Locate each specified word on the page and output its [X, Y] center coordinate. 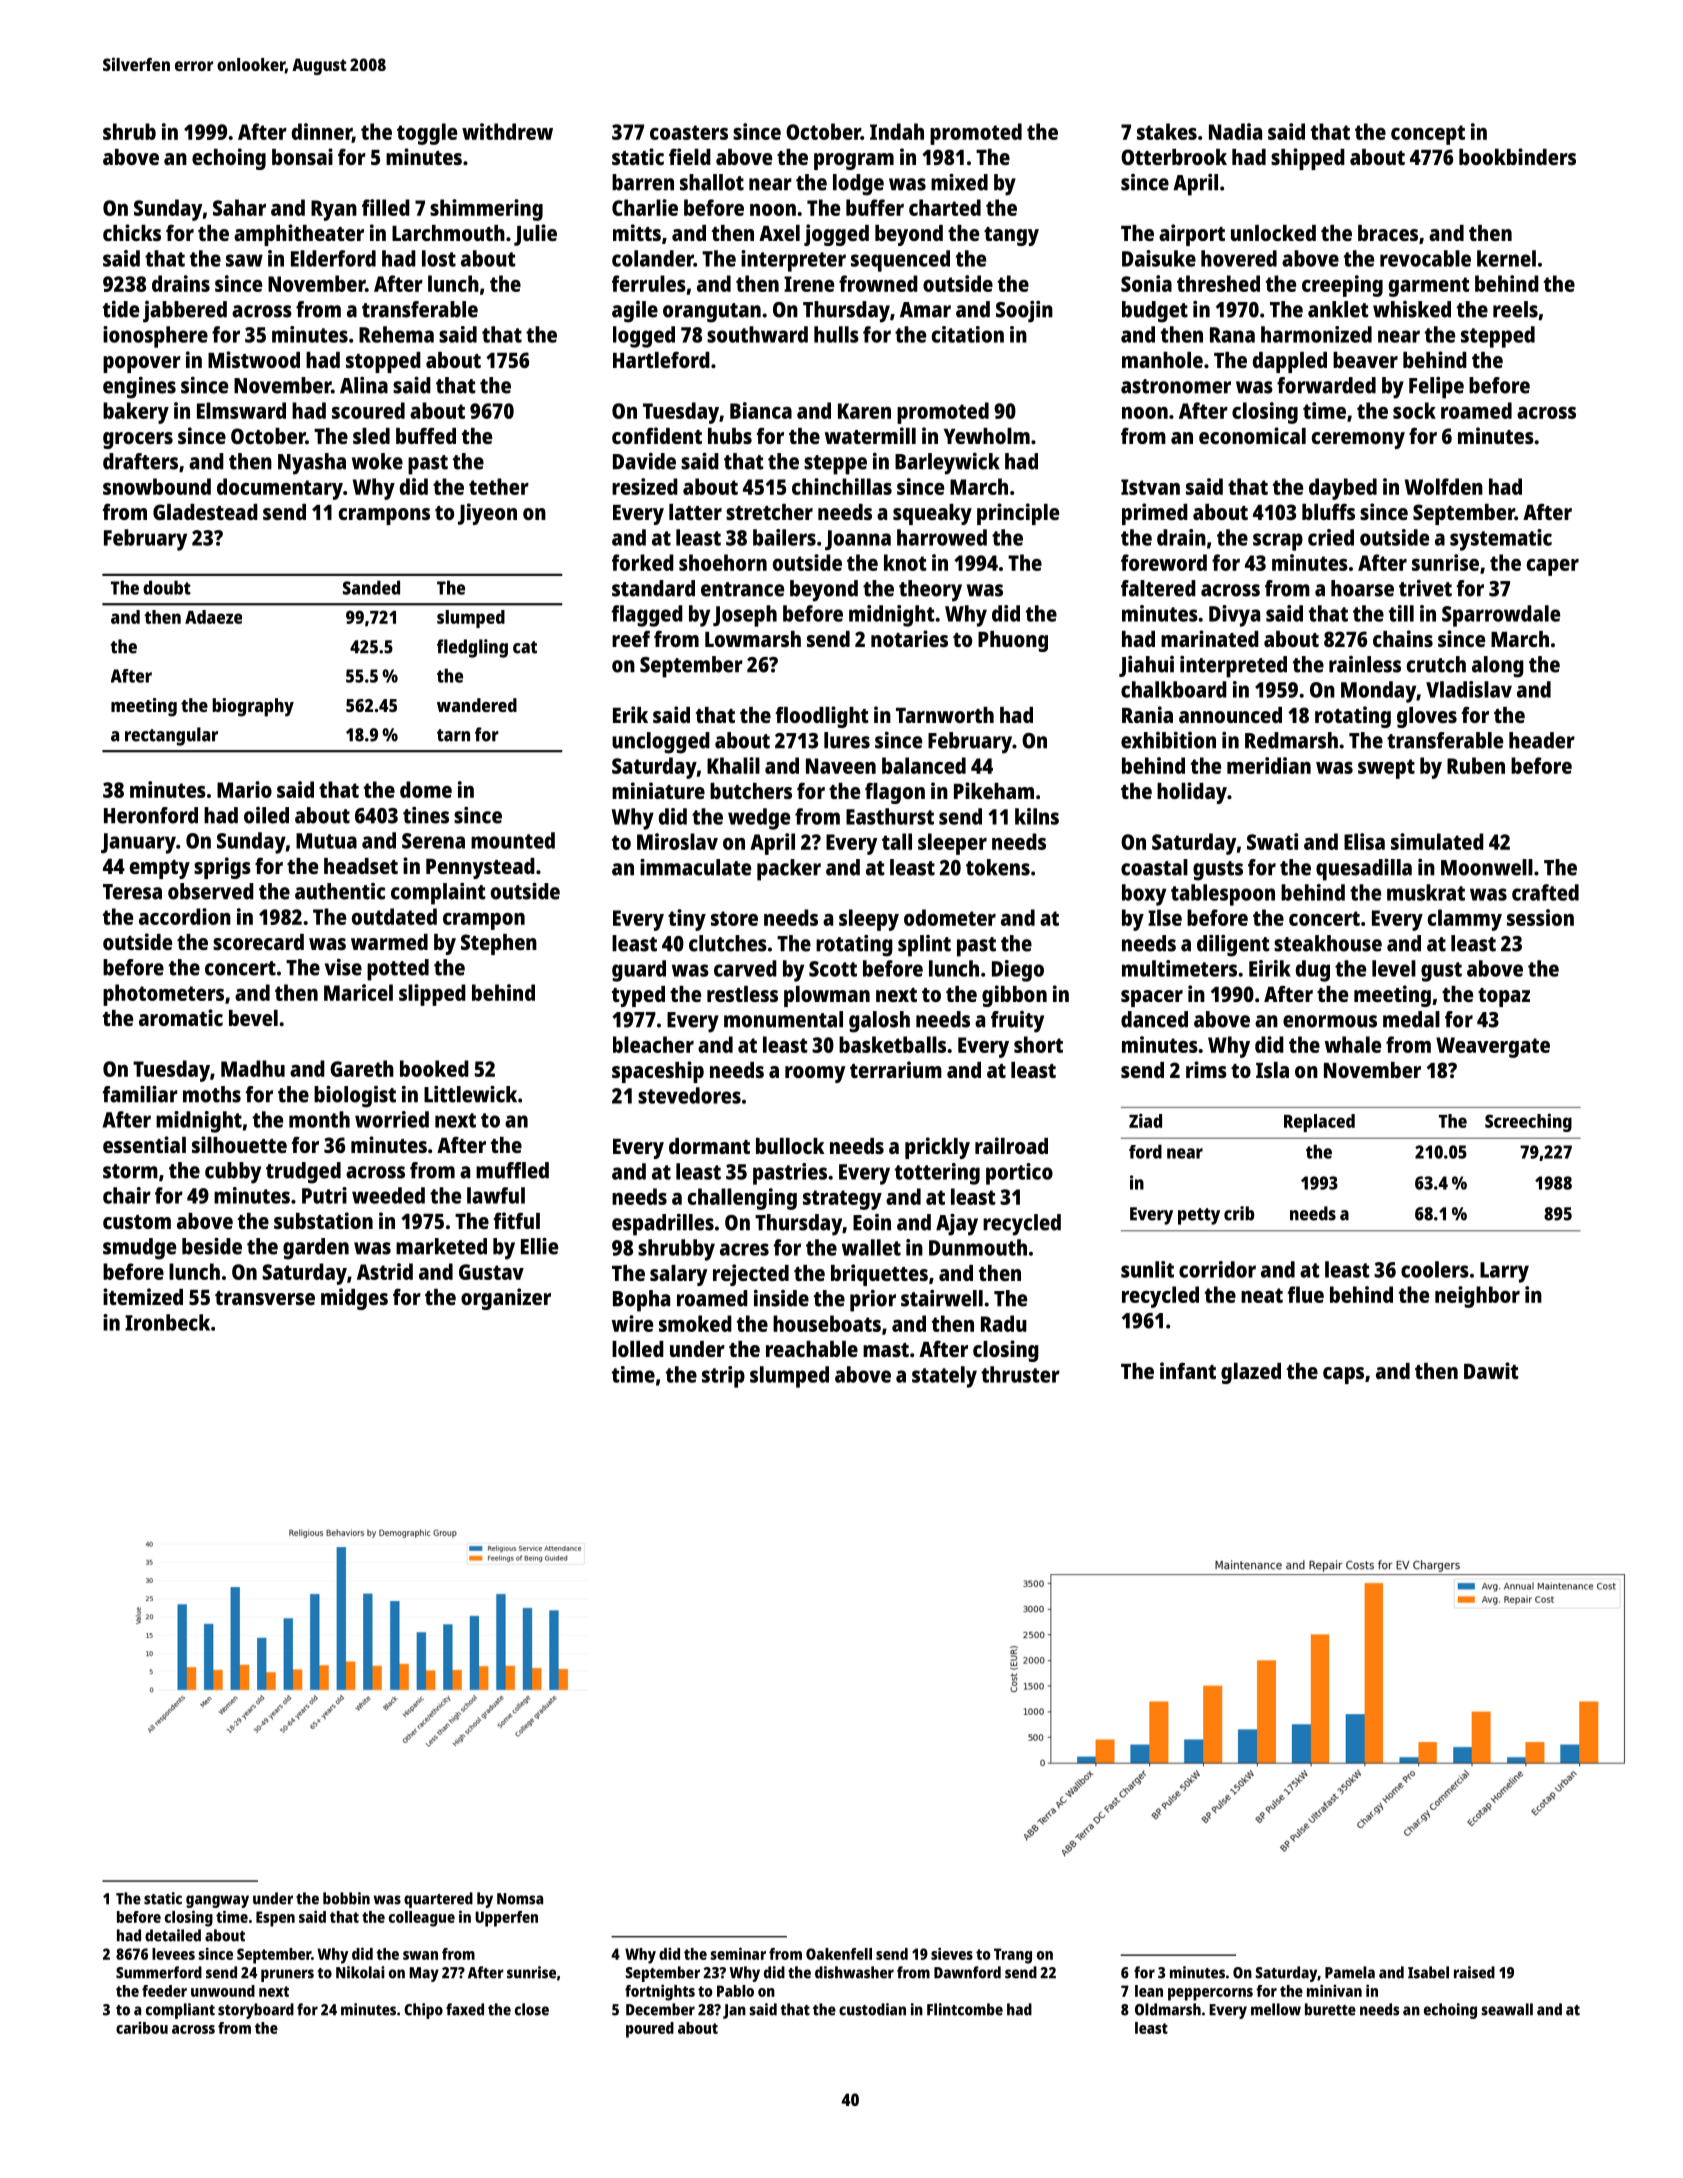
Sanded [371, 587]
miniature [658, 790]
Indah [897, 131]
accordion [185, 916]
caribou [142, 2028]
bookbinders [1517, 156]
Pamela [1350, 1972]
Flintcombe [965, 2009]
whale [1353, 1044]
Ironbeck [167, 1322]
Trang [1013, 1956]
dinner [322, 132]
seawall [1507, 2009]
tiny [687, 920]
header [1542, 740]
